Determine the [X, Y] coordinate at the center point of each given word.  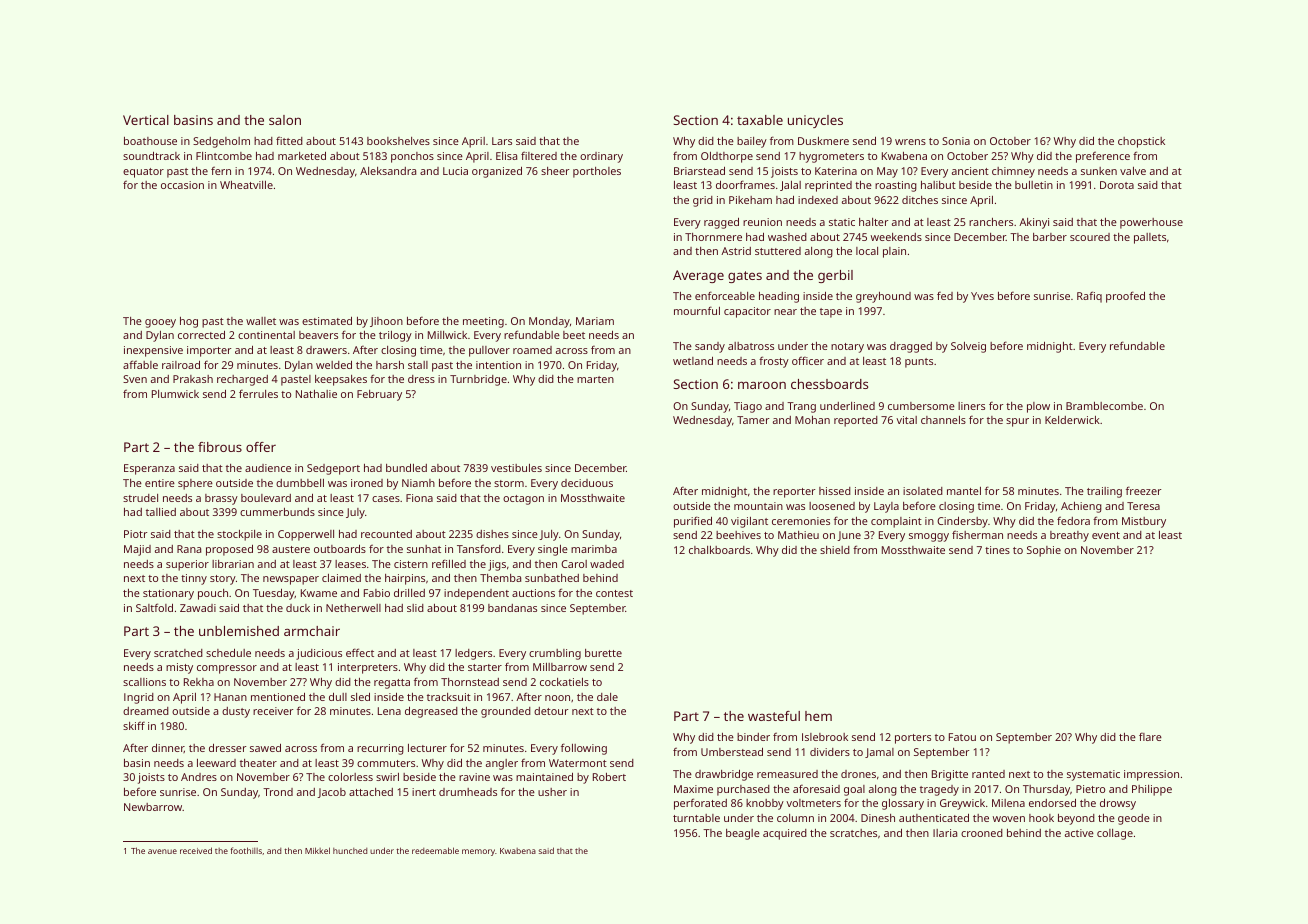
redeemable [435, 850]
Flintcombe [224, 156]
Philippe [1152, 790]
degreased [431, 712]
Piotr [135, 534]
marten [595, 379]
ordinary [601, 157]
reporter [794, 493]
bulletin [1034, 185]
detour [551, 711]
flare [1150, 736]
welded [334, 365]
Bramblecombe [1104, 406]
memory [478, 852]
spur [1017, 422]
